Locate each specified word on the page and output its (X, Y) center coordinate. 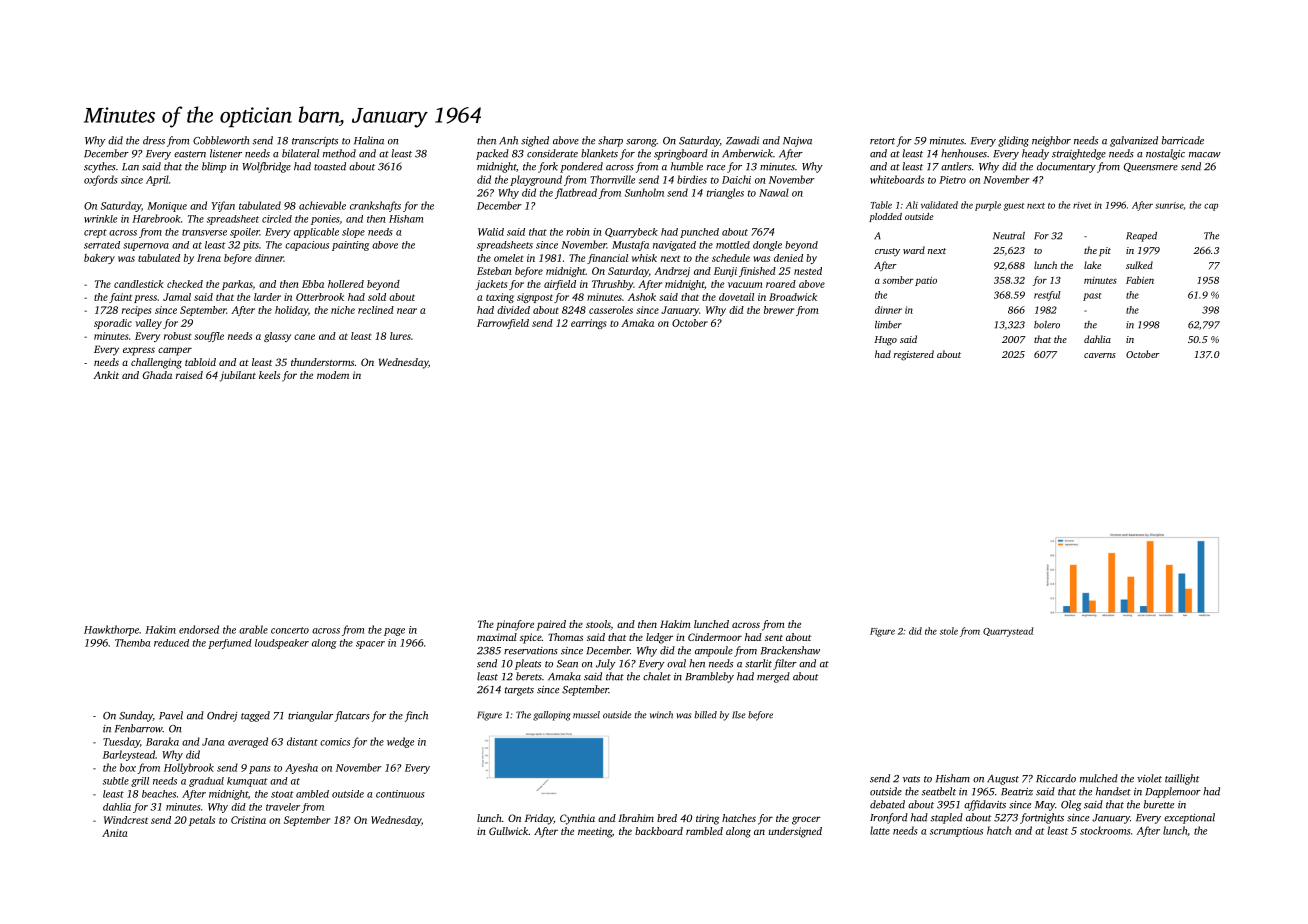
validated (939, 205)
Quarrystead (1008, 632)
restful (1047, 296)
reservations (531, 651)
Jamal (177, 297)
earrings (588, 324)
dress (154, 140)
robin (578, 232)
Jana (213, 742)
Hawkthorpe (111, 630)
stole (949, 631)
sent (774, 638)
